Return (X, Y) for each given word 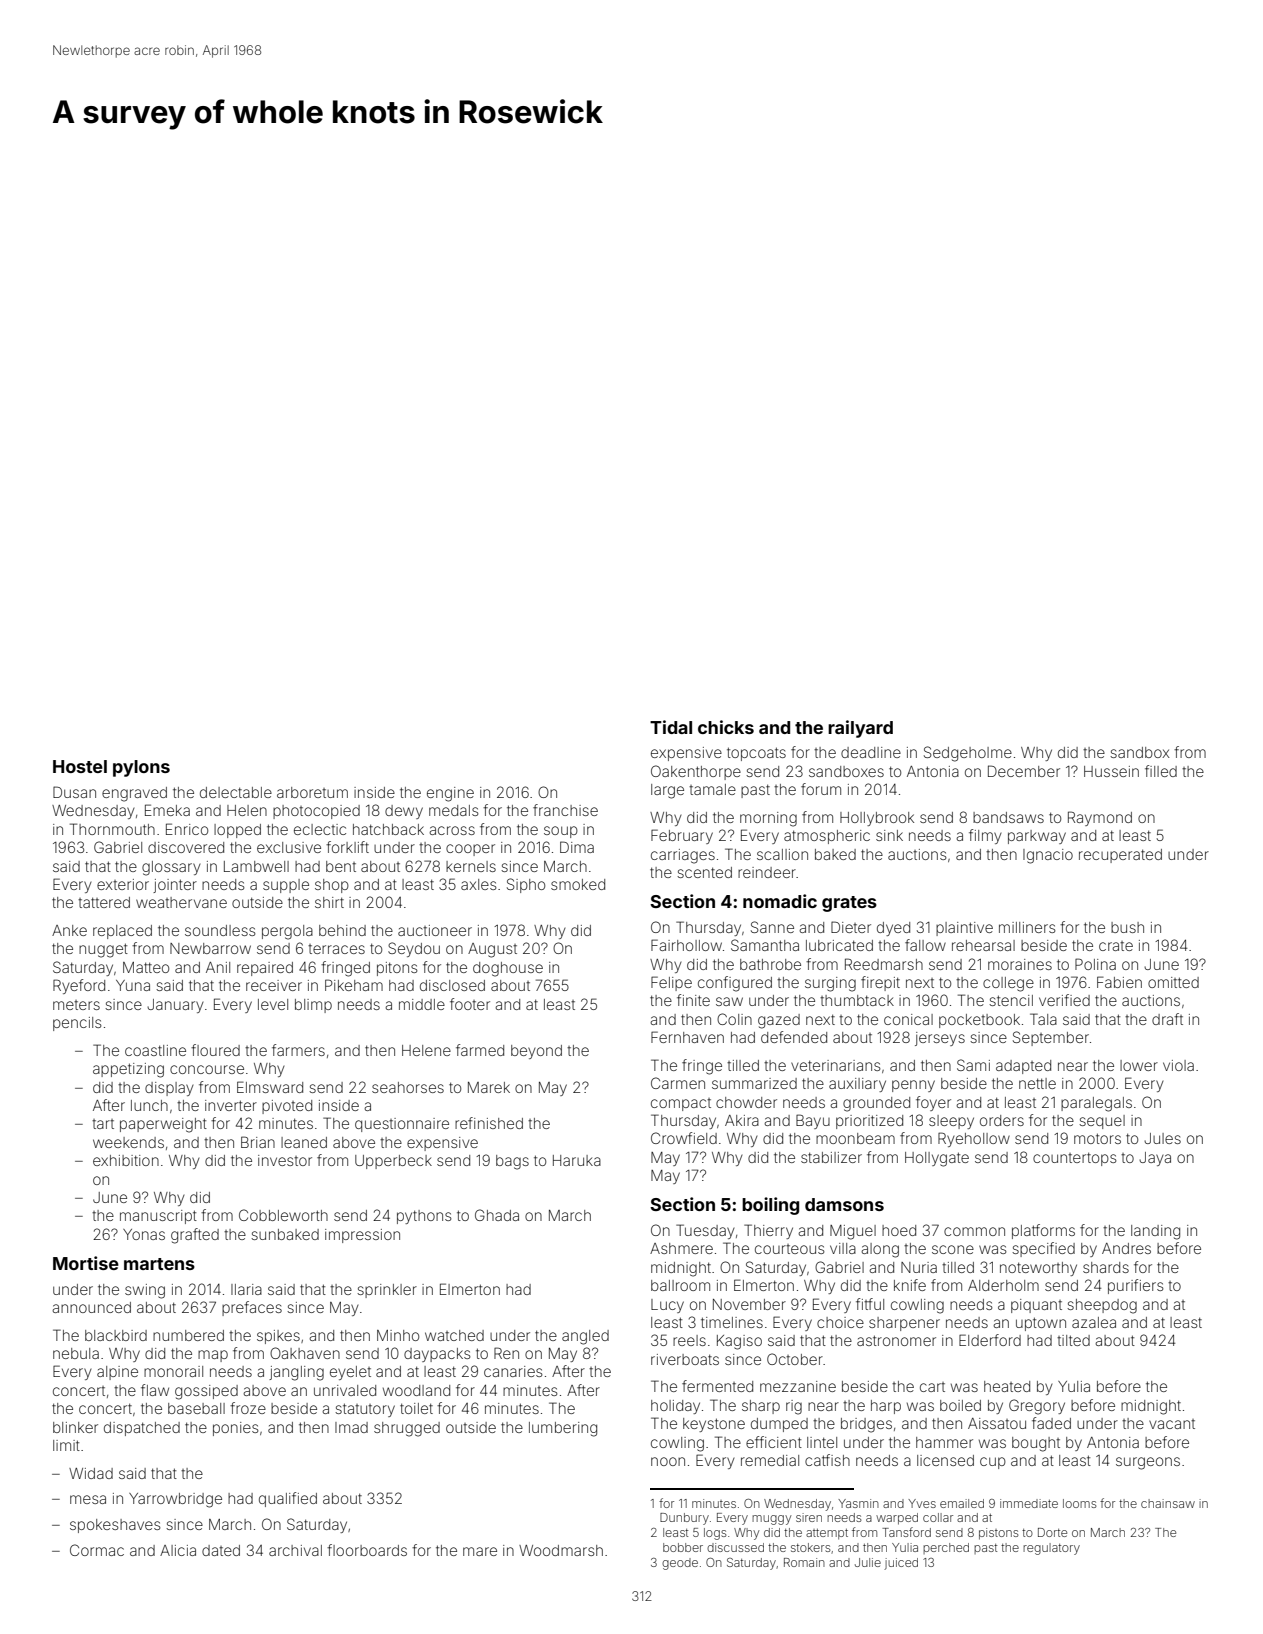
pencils (77, 1024)
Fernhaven (687, 1037)
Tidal (671, 727)
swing (145, 1291)
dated (221, 1550)
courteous (790, 1249)
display (169, 1089)
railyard (860, 729)
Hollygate (937, 1159)
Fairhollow (686, 945)
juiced (901, 1564)
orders (1002, 1120)
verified (1064, 1000)
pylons (141, 768)
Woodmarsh (561, 1550)
